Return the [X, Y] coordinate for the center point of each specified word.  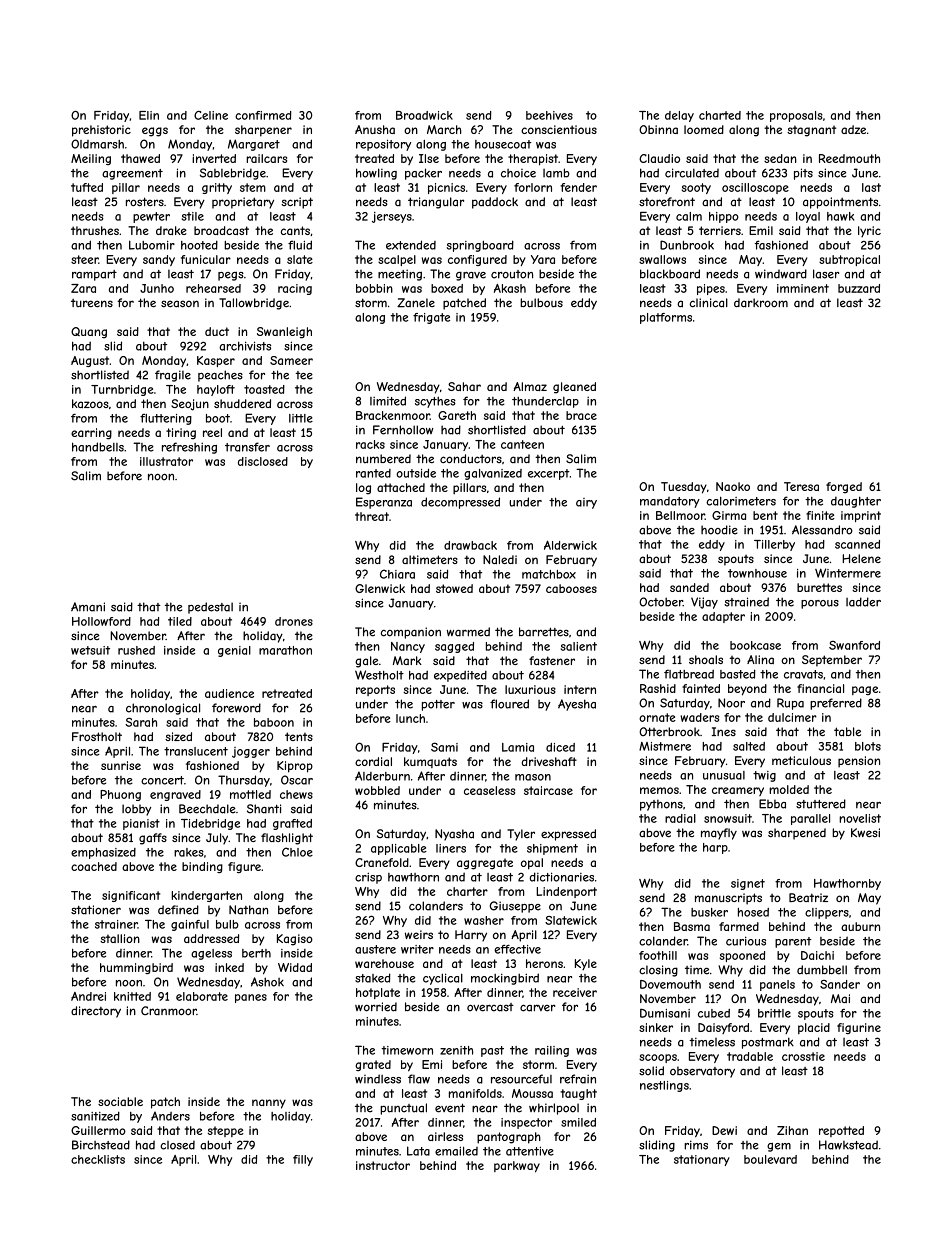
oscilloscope [755, 188]
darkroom [761, 303]
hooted [199, 245]
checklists [98, 1159]
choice [518, 173]
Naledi [500, 559]
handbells [98, 447]
